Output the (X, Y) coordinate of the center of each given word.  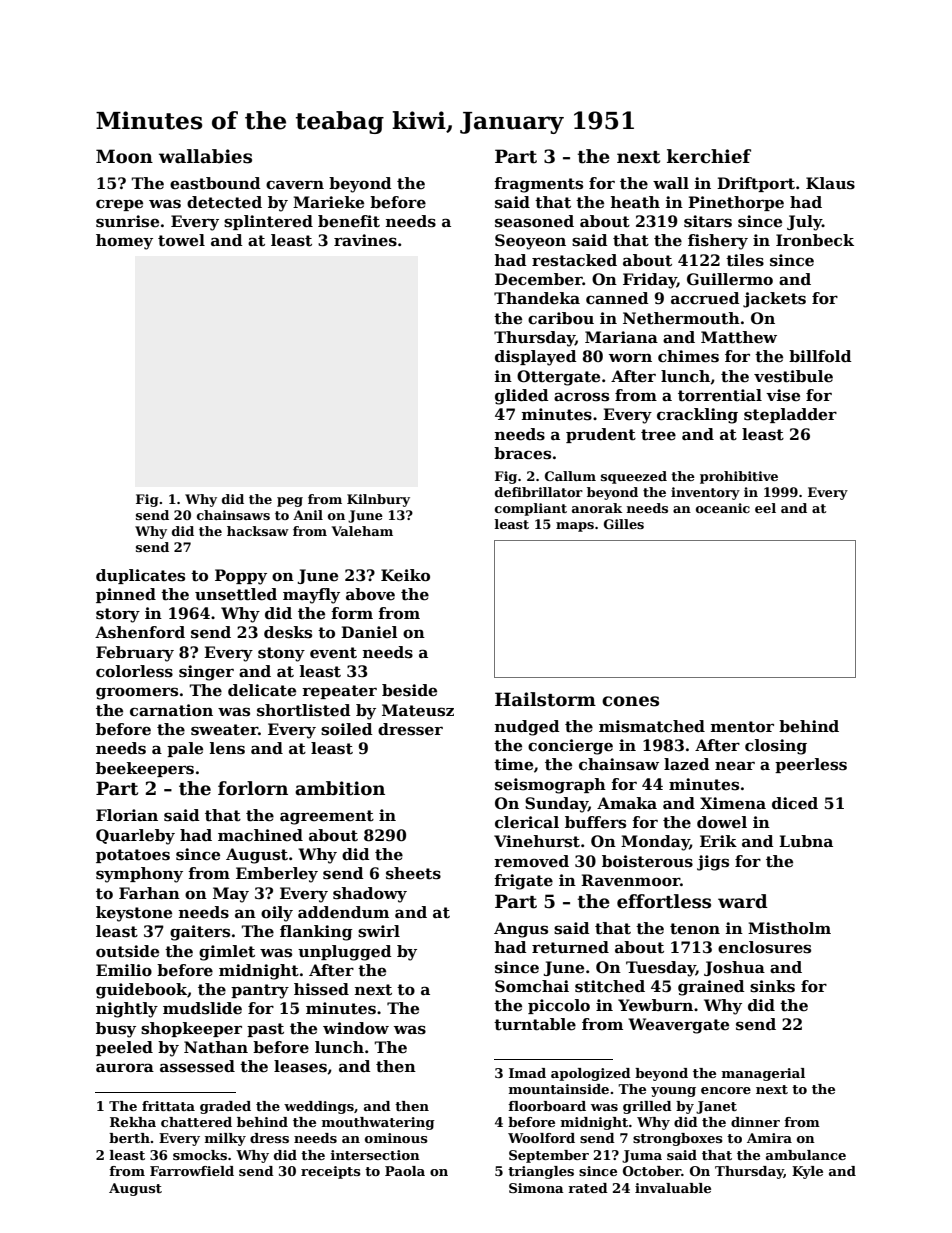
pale (185, 749)
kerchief (709, 156)
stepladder (790, 415)
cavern (295, 185)
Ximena (733, 803)
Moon (124, 156)
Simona (536, 1188)
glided (522, 397)
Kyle (807, 1172)
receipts (331, 1172)
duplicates (140, 576)
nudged (527, 728)
